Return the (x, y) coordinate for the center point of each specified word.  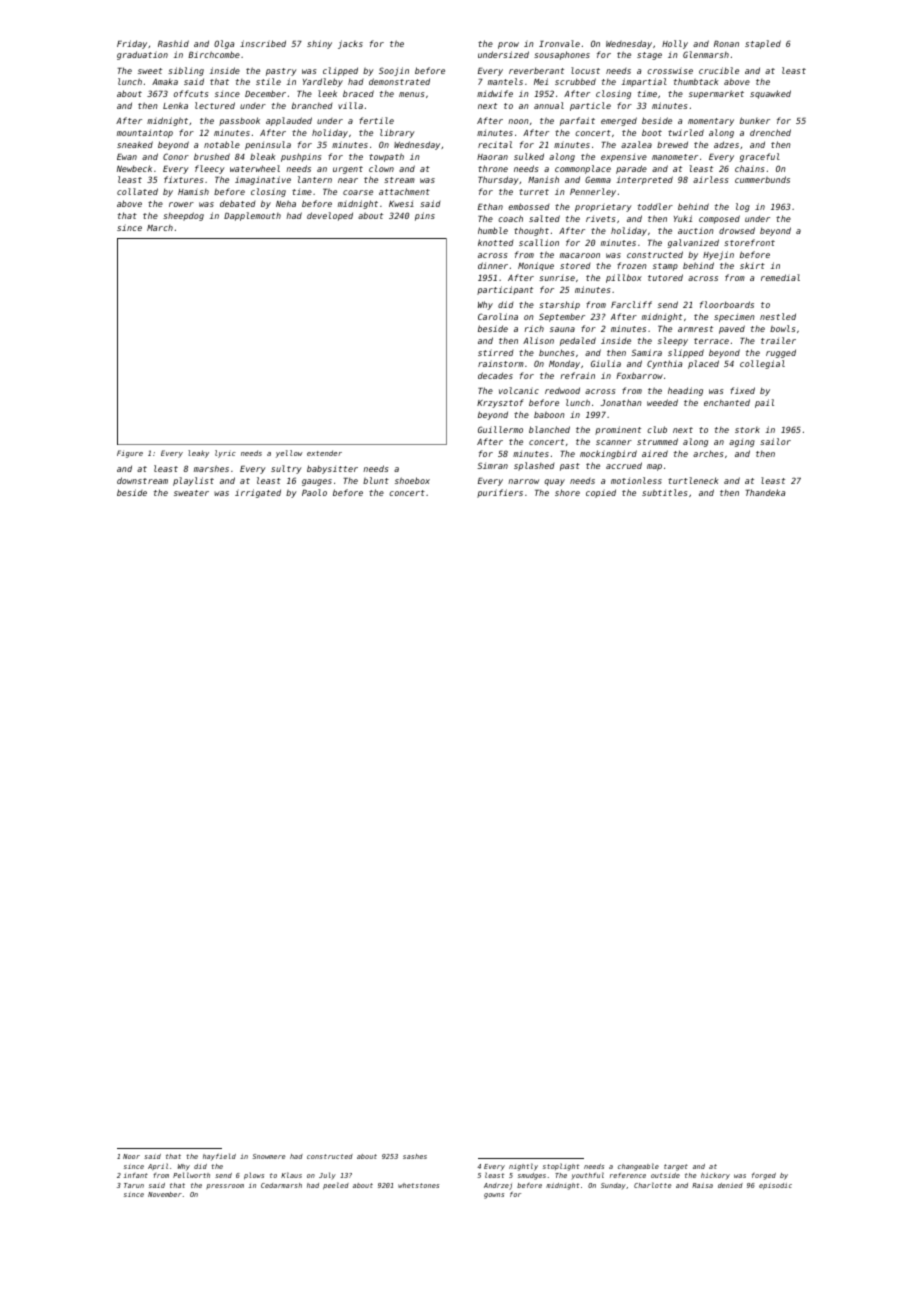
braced (358, 93)
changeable (638, 1167)
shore (567, 492)
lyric (225, 454)
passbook (239, 121)
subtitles (665, 492)
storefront (749, 242)
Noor (131, 1156)
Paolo (314, 492)
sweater (191, 493)
